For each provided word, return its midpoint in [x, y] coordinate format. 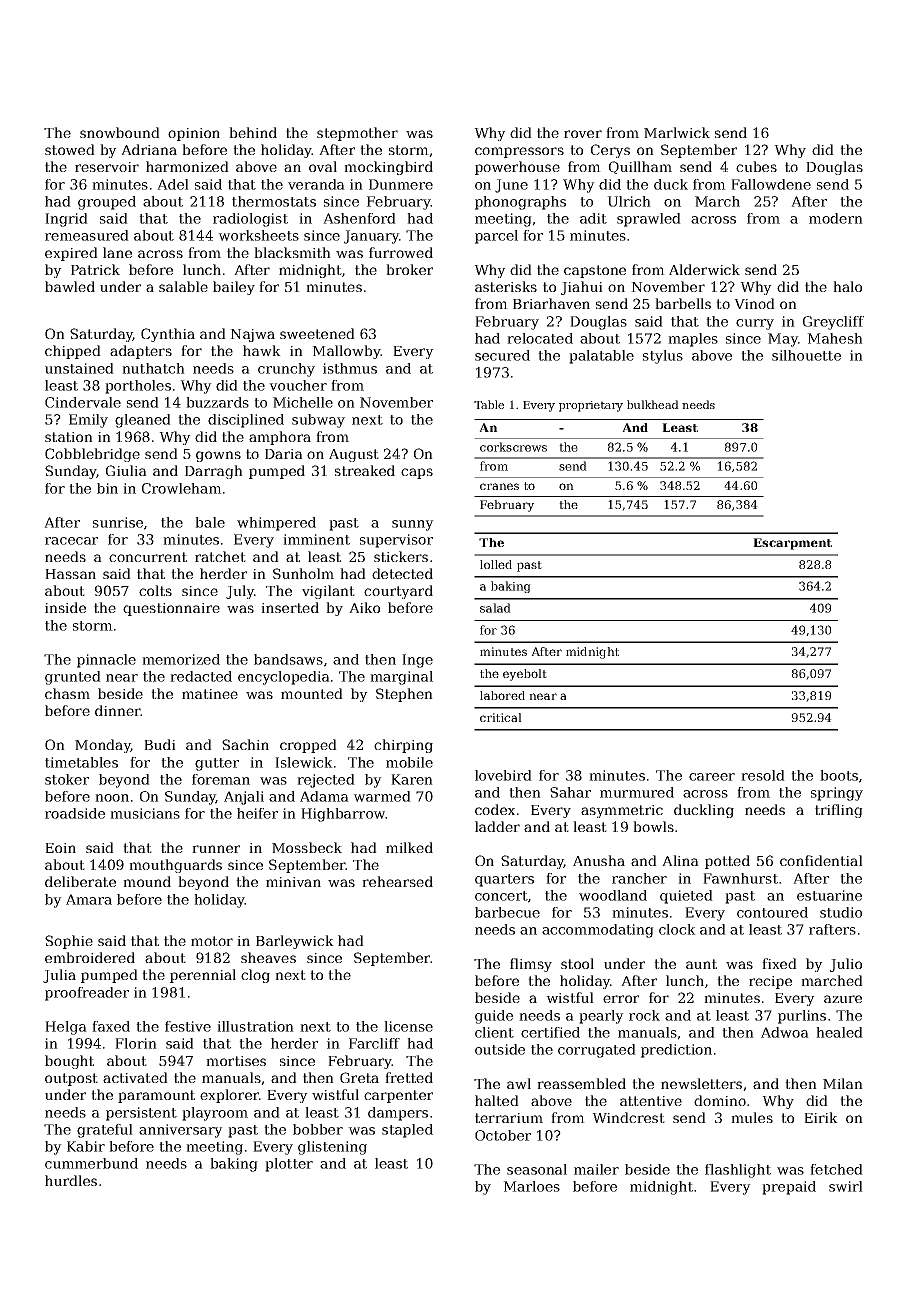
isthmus [350, 368]
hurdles [71, 1180]
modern [836, 218]
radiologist [250, 220]
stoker [67, 779]
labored [502, 695]
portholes [138, 387]
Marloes [531, 1186]
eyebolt [525, 675]
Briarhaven [551, 303]
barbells [683, 303]
